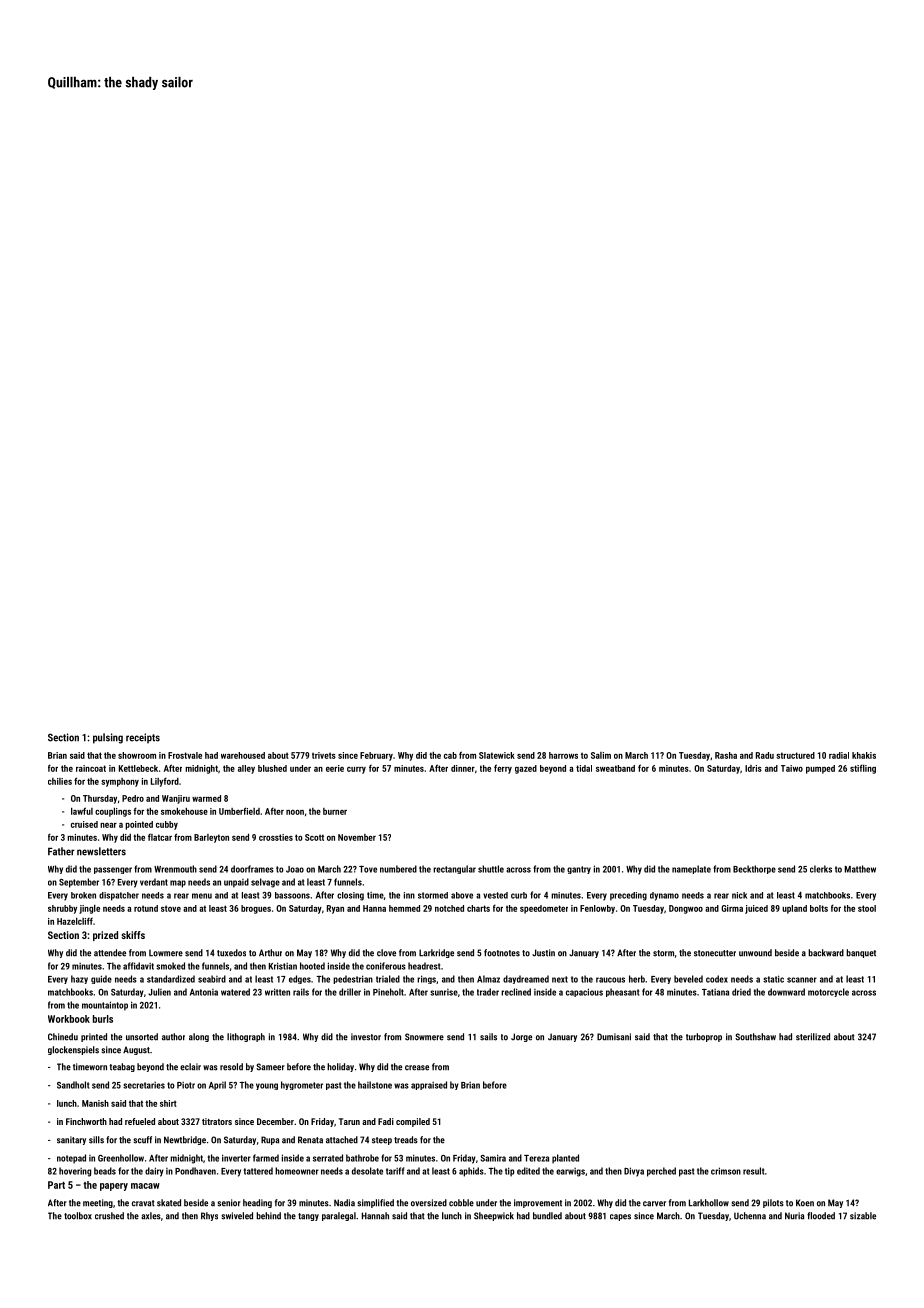 Image resolution: width=924 pixels, height=1308 pixels. Describe the element at coordinates (755, 1037) in the screenshot. I see `Southshaw` at that location.
